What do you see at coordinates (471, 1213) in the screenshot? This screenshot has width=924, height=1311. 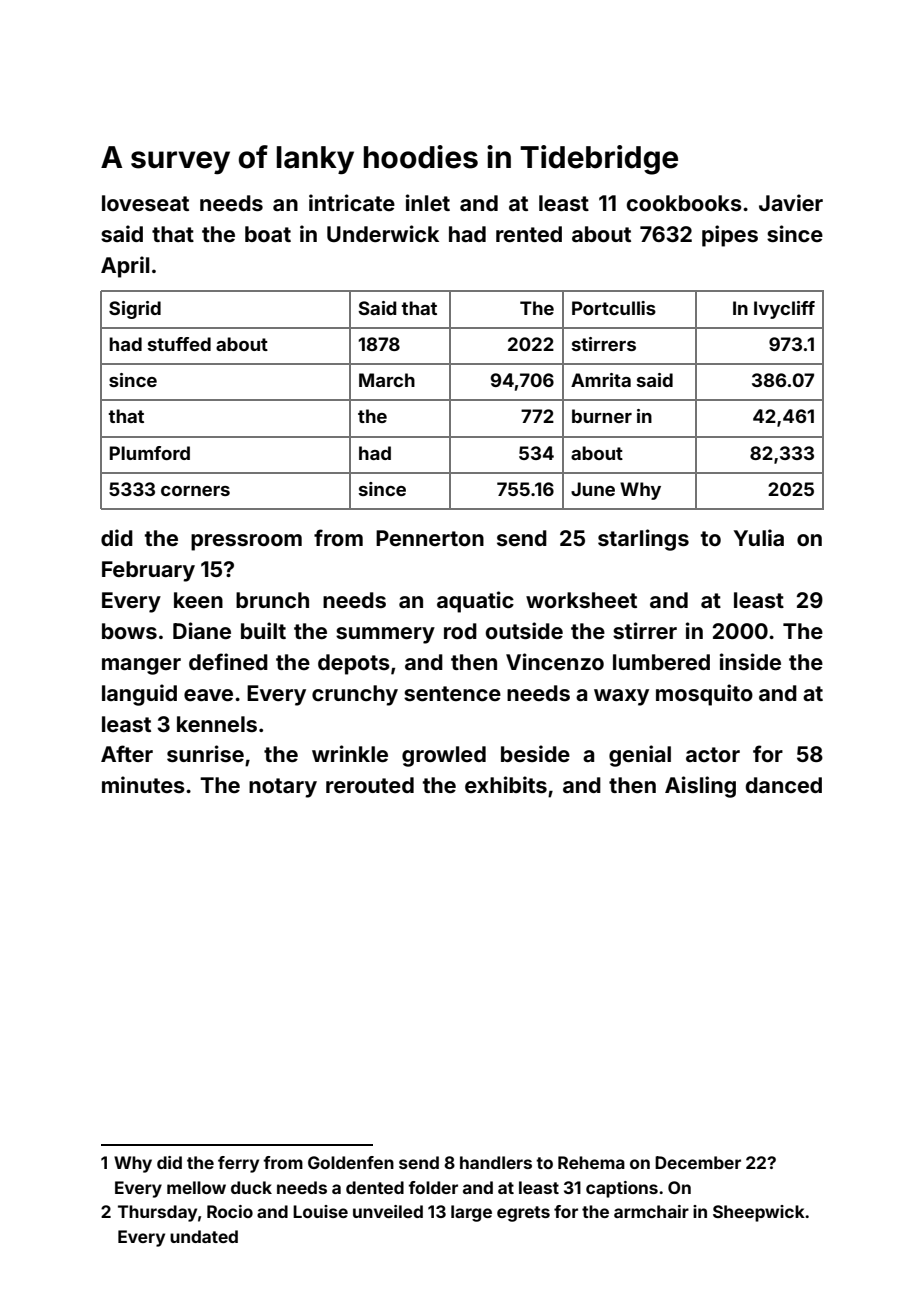 I see `large` at bounding box center [471, 1213].
